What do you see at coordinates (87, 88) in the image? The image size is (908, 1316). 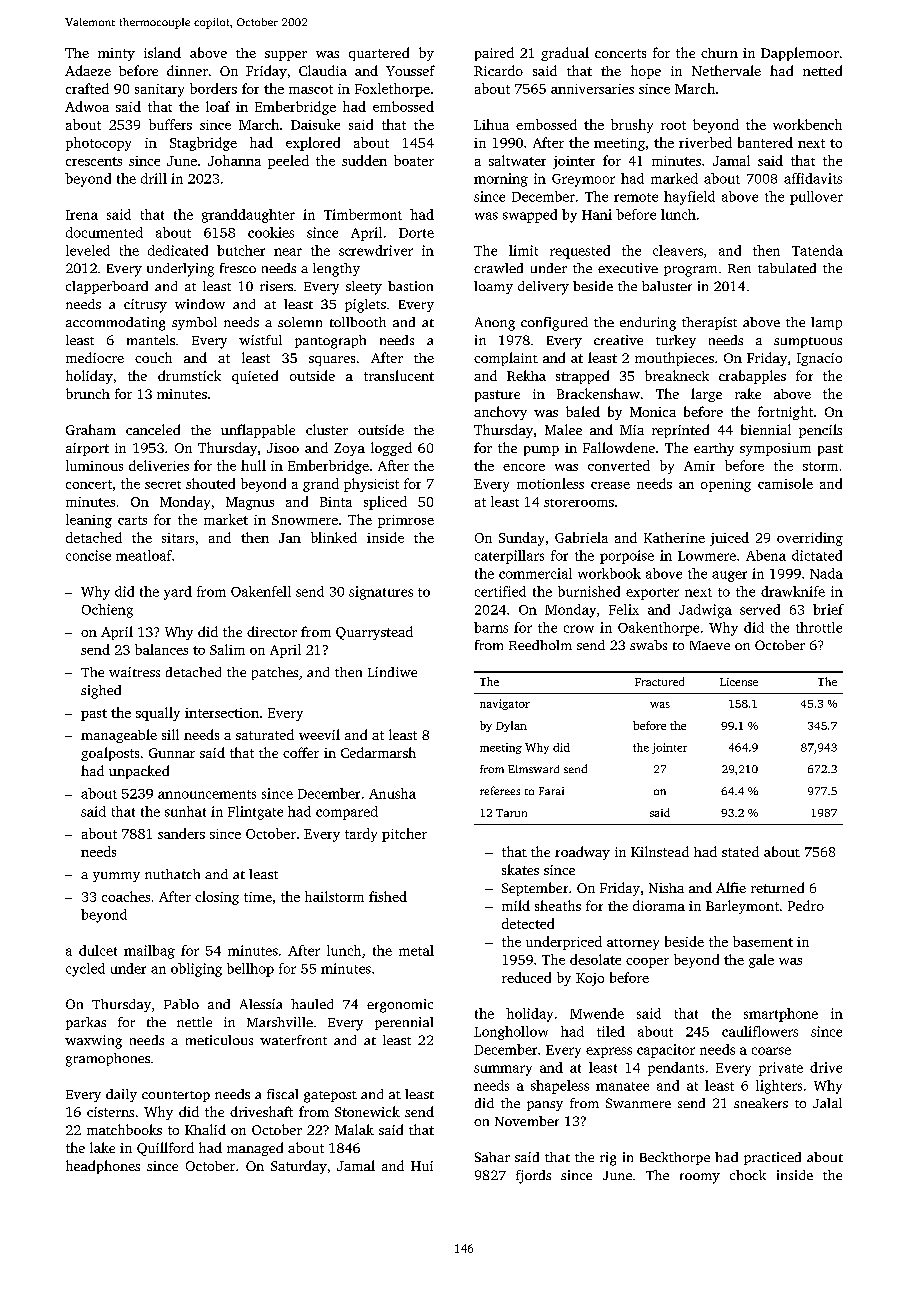 I see `crafted` at bounding box center [87, 88].
